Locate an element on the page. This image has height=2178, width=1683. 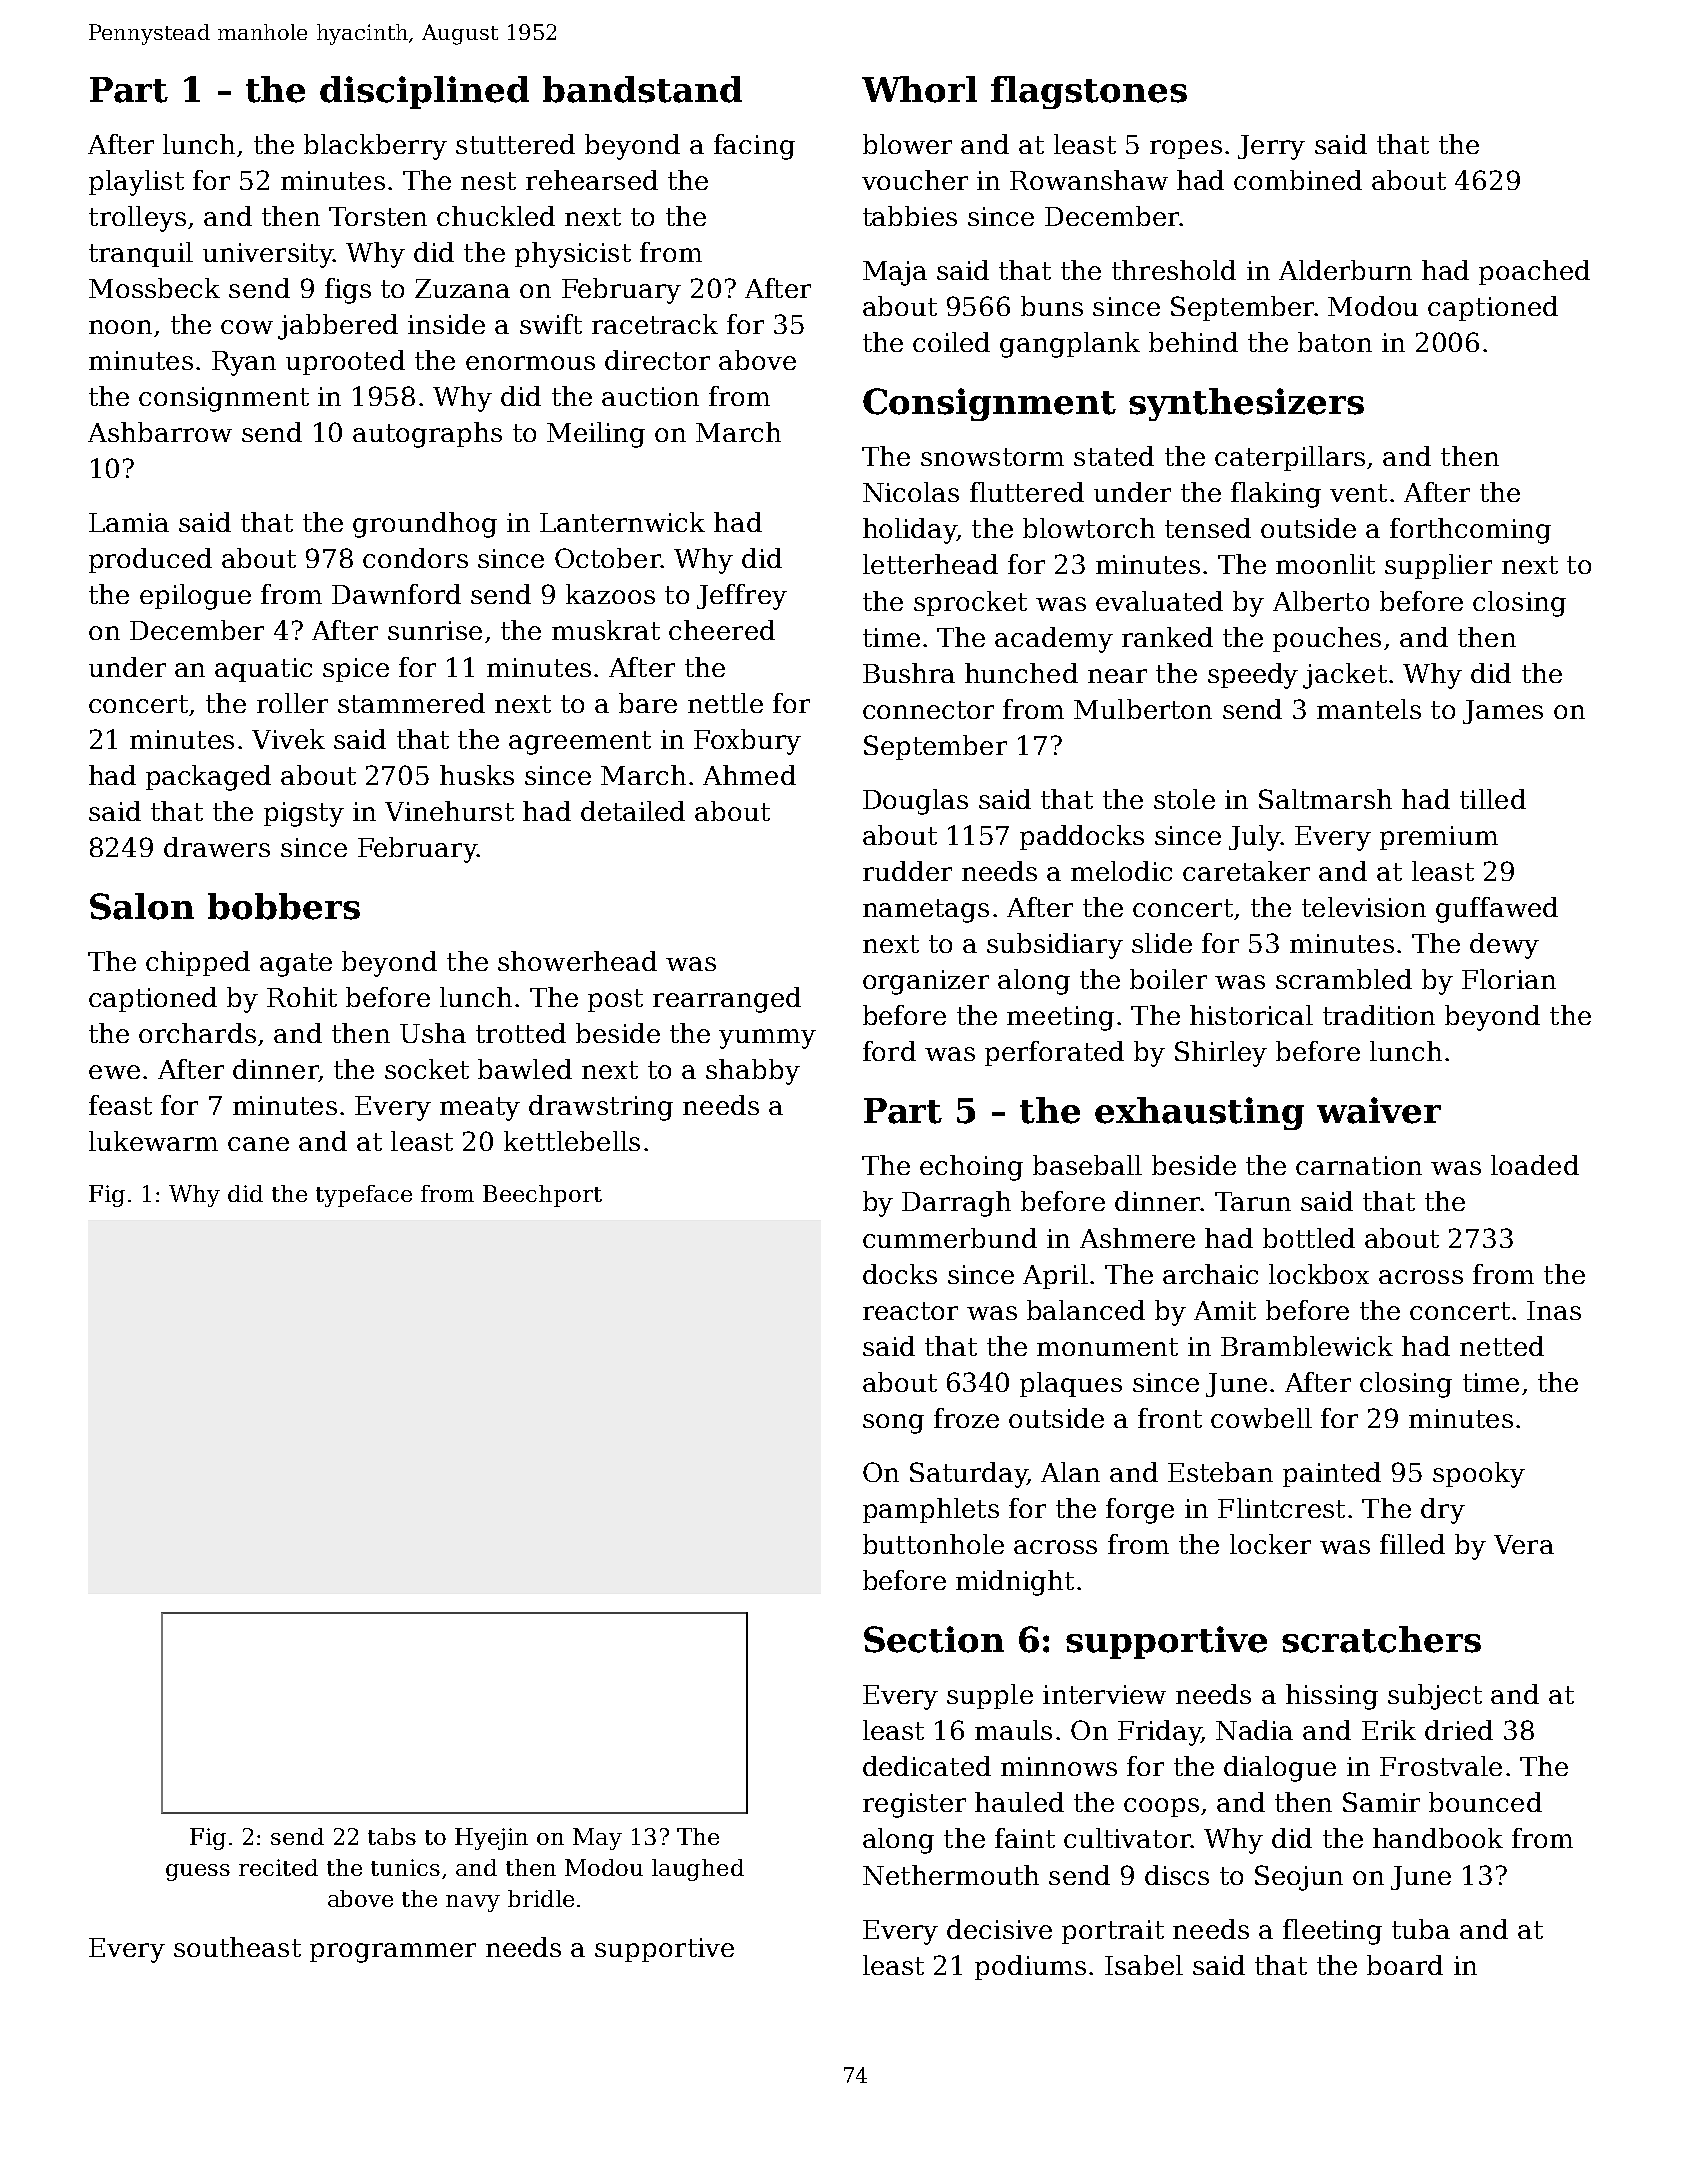
podiums is located at coordinates (1030, 1967).
